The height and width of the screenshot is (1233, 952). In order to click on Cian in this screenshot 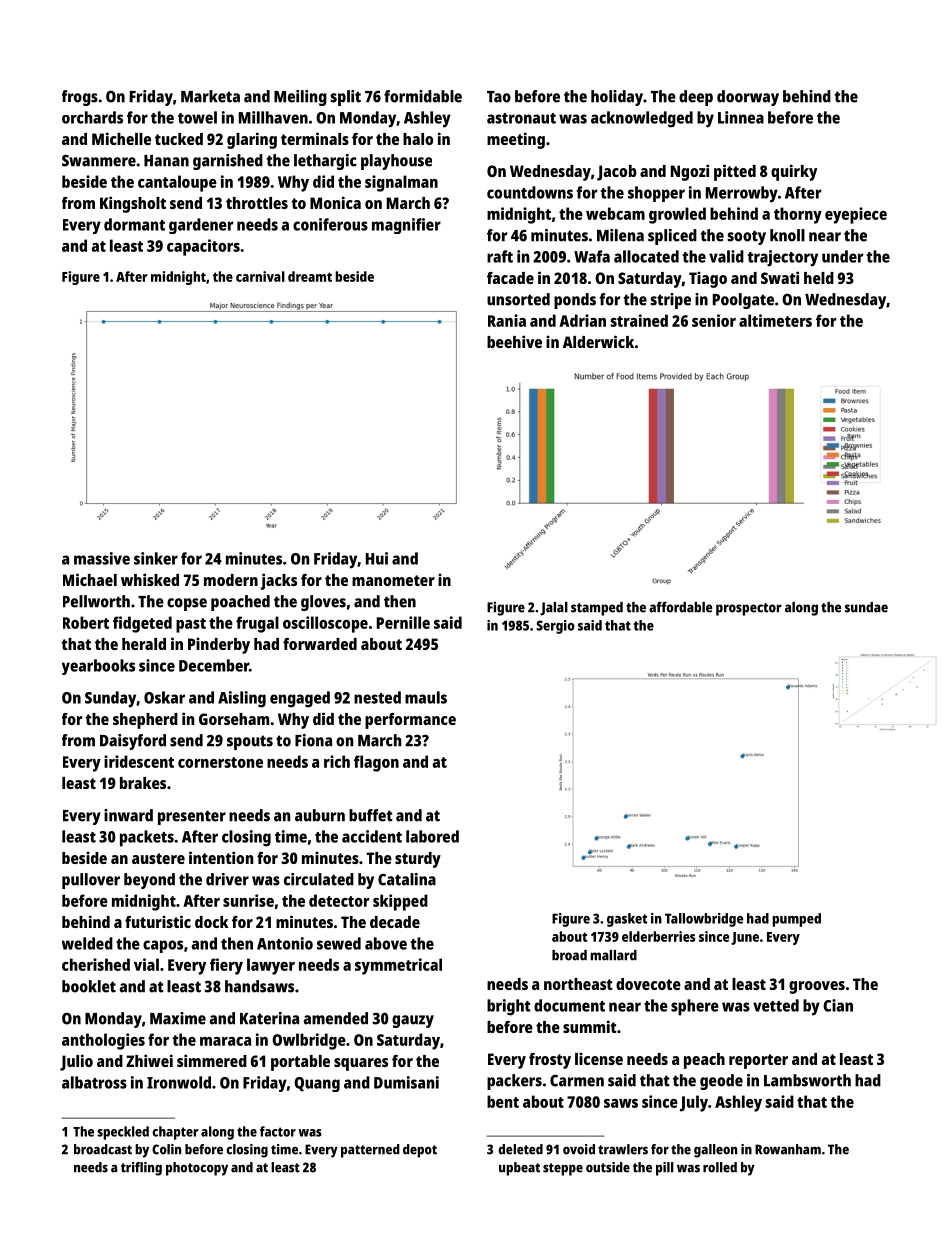, I will do `click(838, 1005)`.
